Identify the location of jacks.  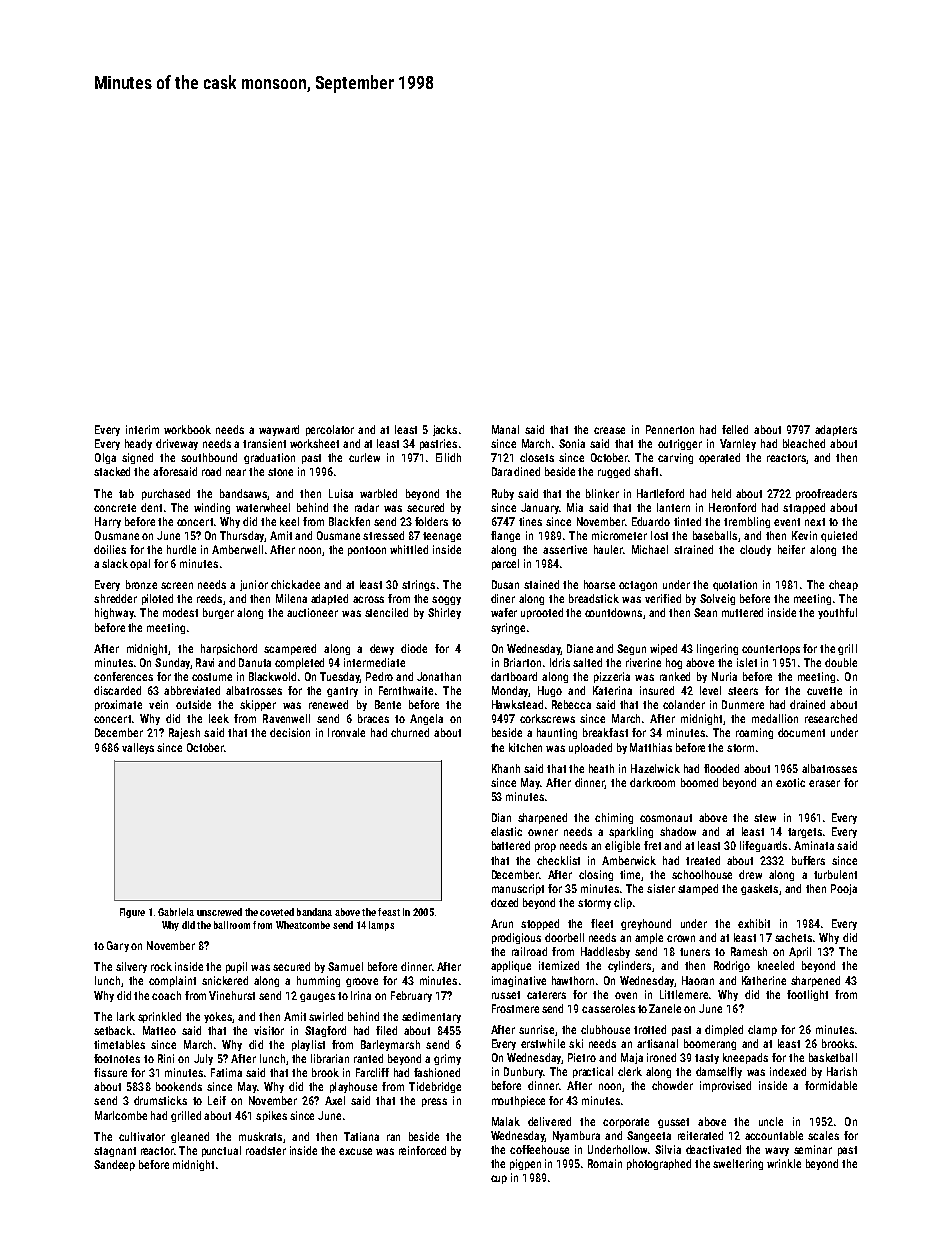
(445, 430).
